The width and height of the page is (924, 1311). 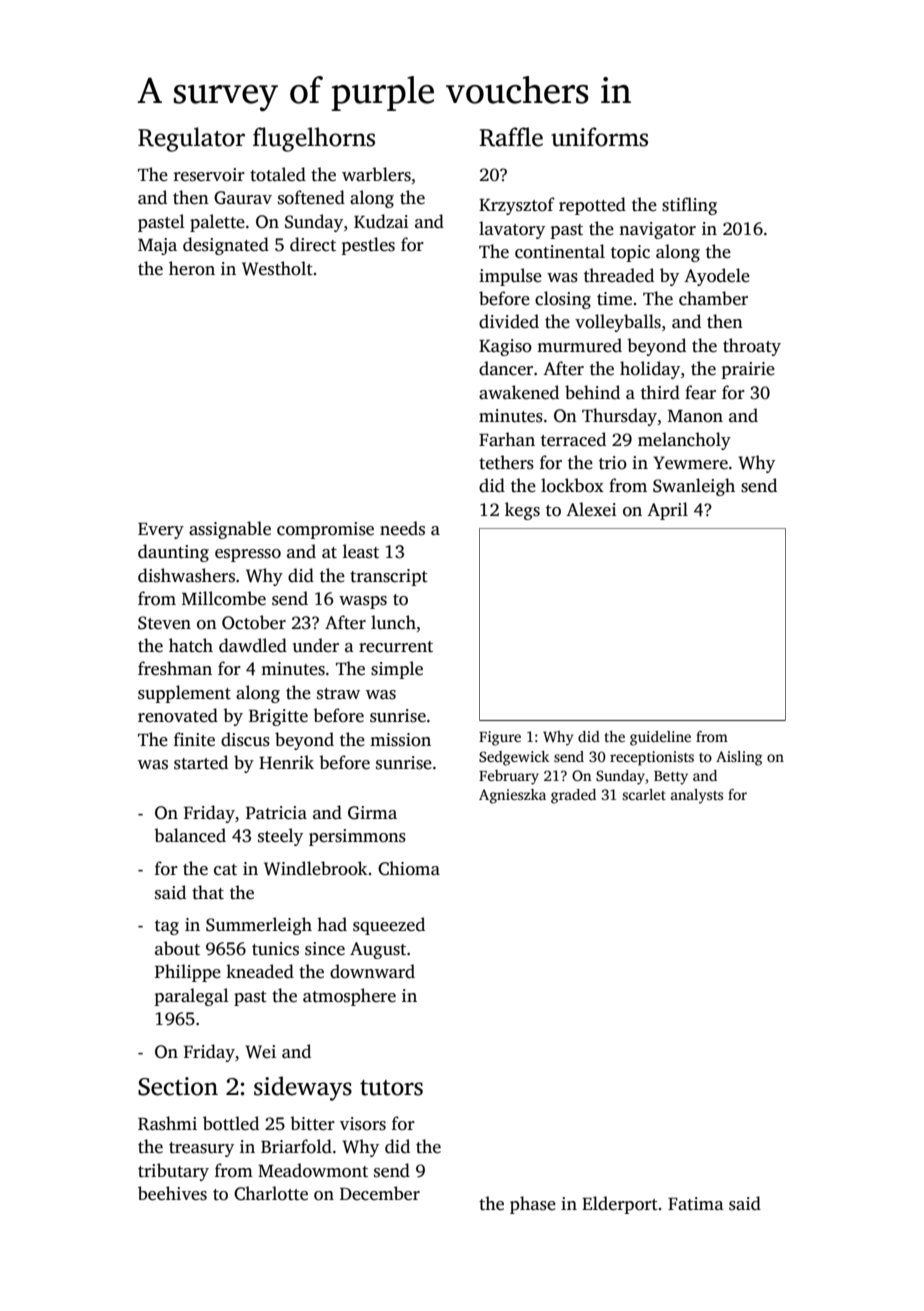 What do you see at coordinates (573, 796) in the page?
I see `graded` at bounding box center [573, 796].
